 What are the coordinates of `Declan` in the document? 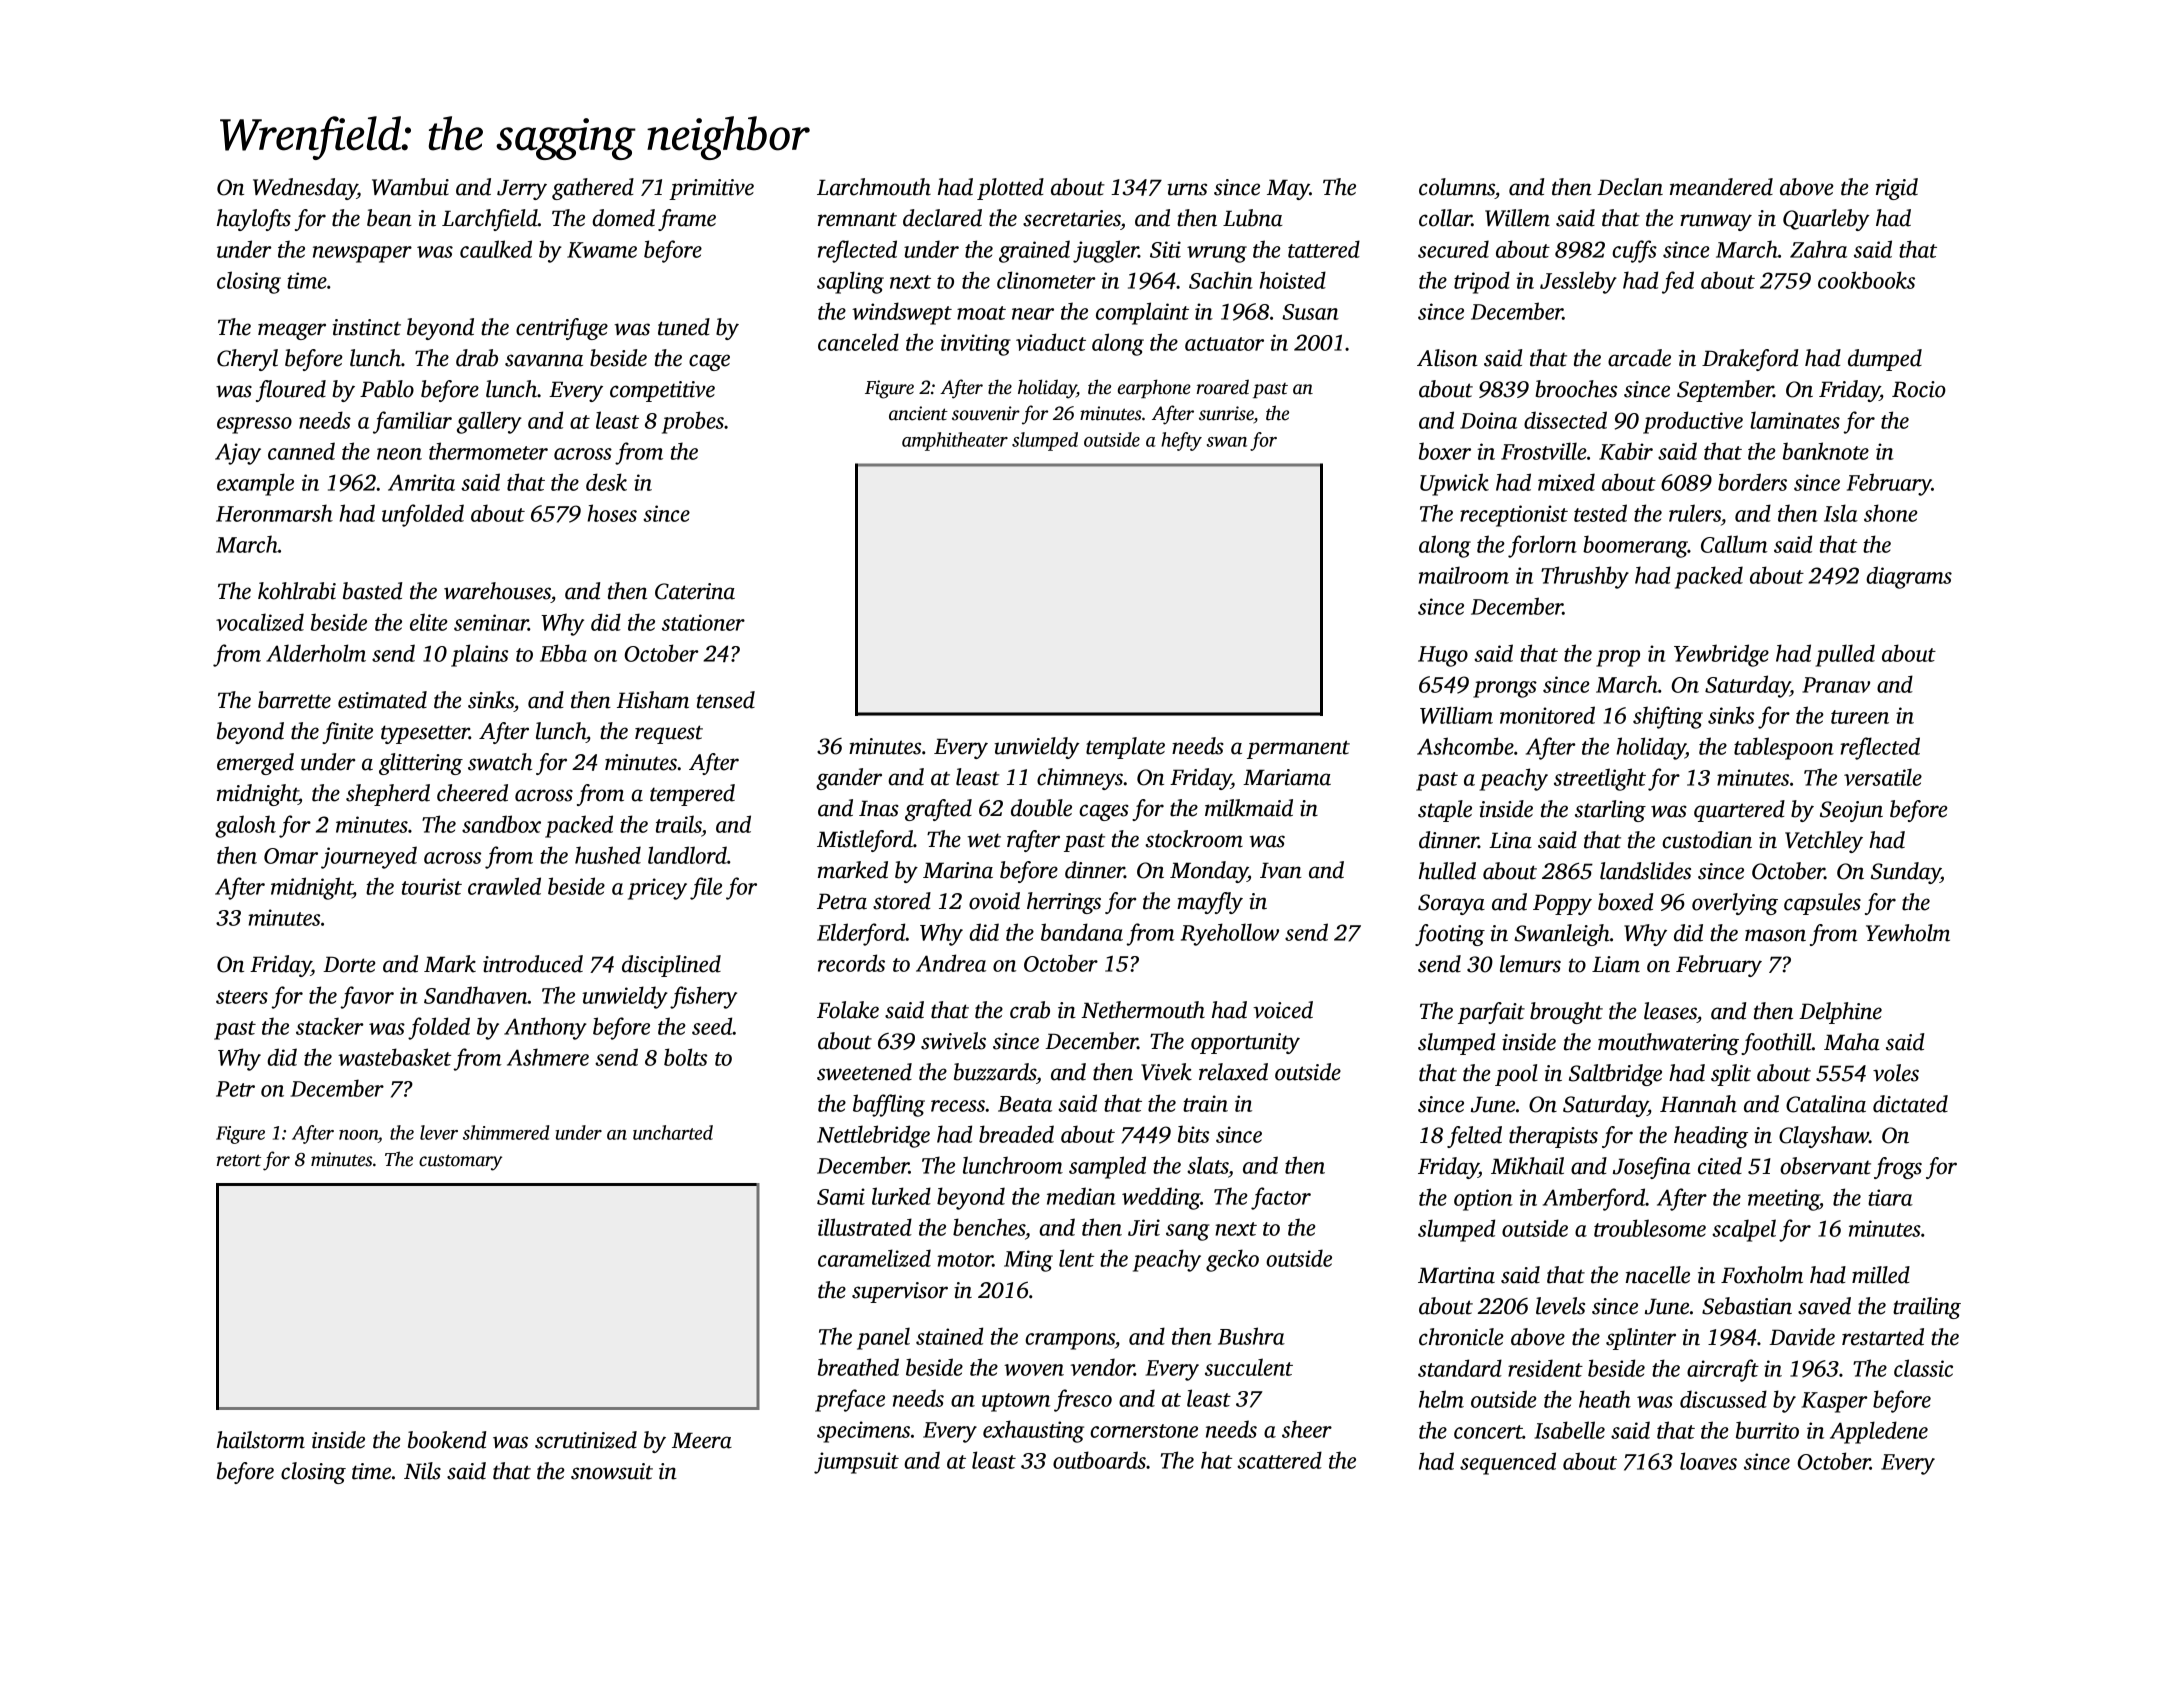 It's located at (1630, 187).
